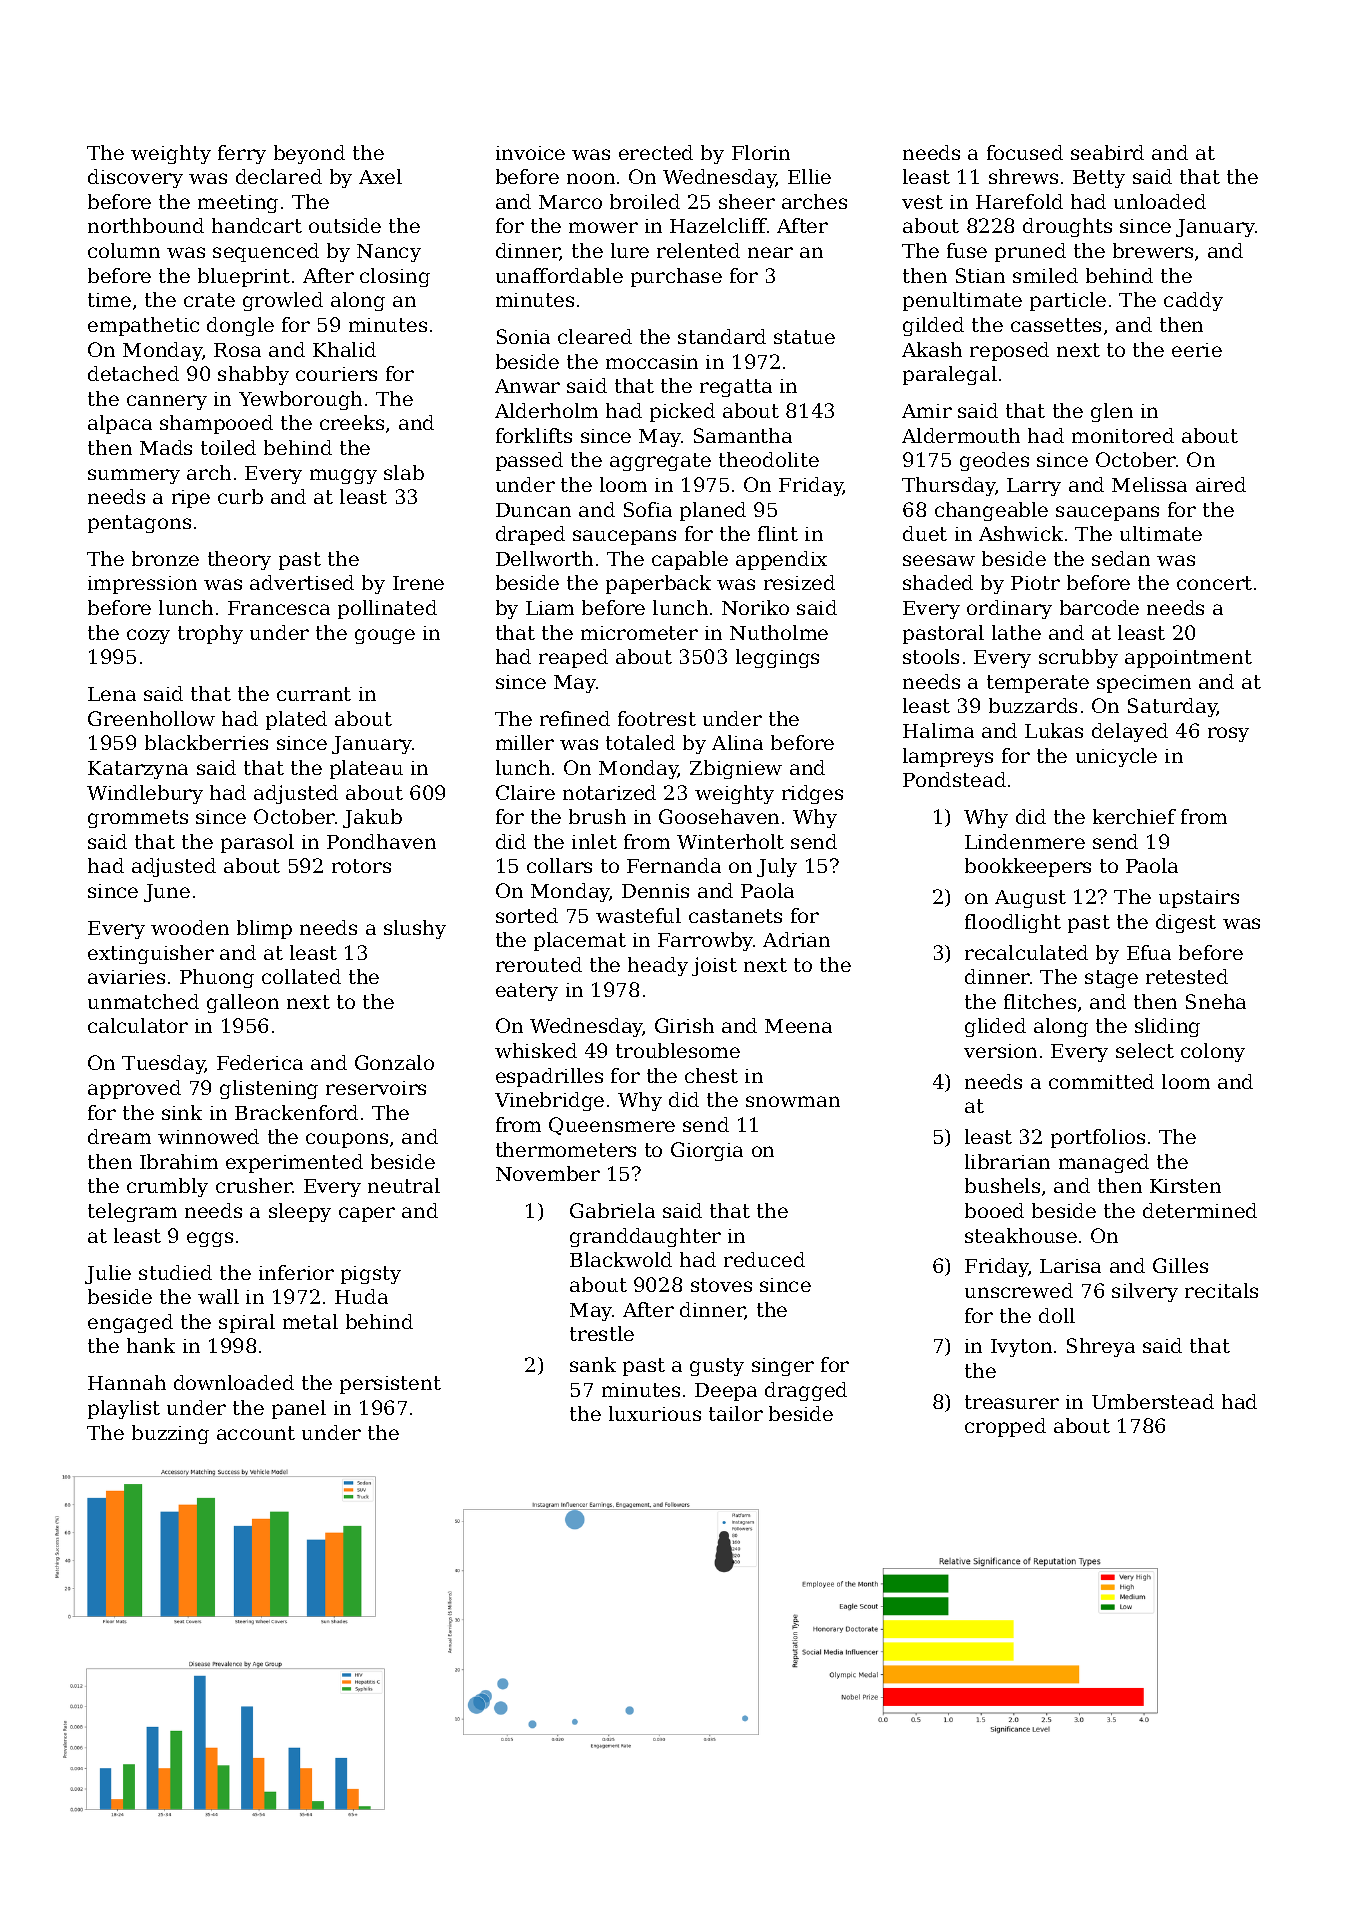 This screenshot has height=1910, width=1351. What do you see at coordinates (390, 1385) in the screenshot?
I see `persistent` at bounding box center [390, 1385].
